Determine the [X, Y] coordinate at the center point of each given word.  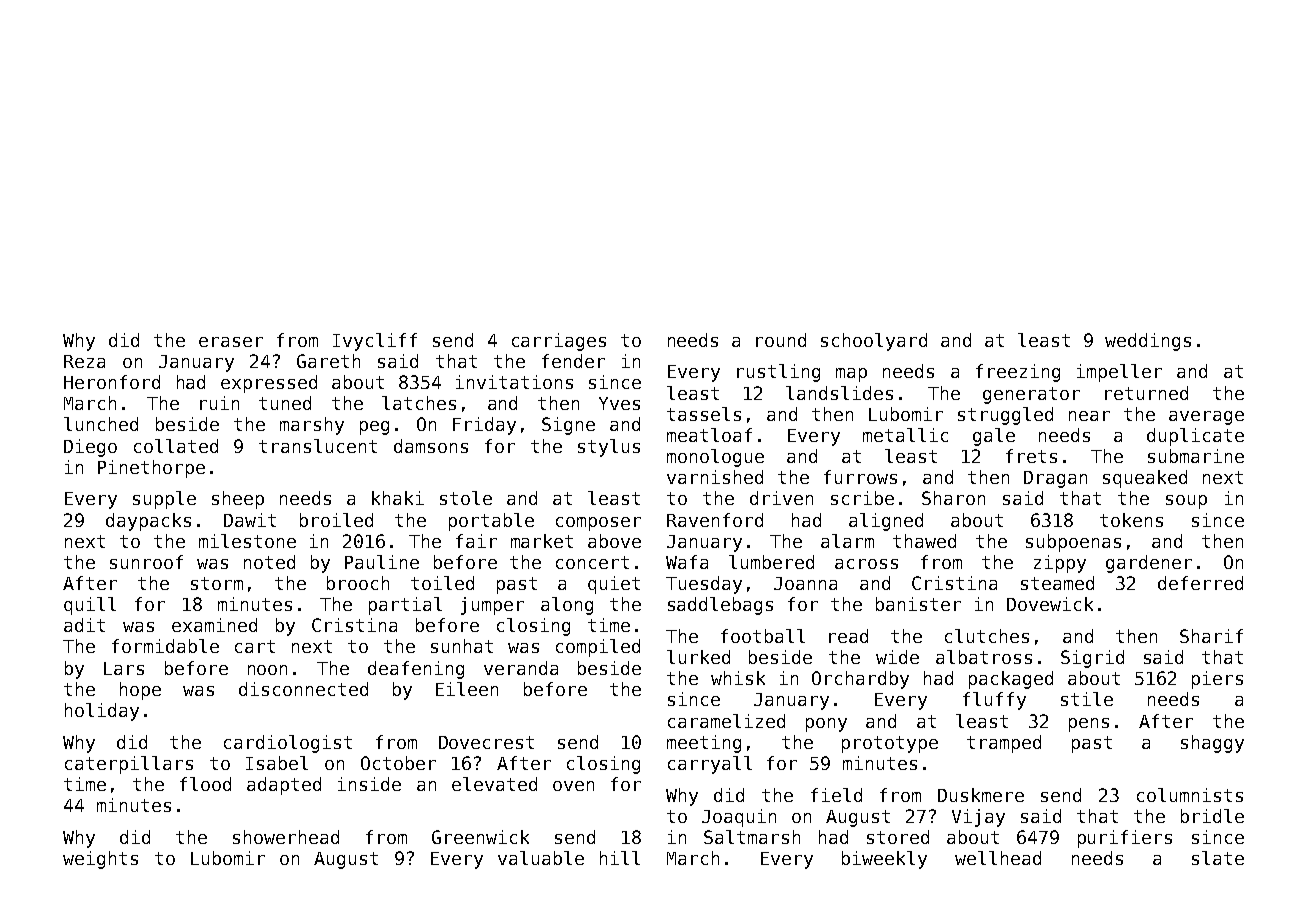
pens [1089, 725]
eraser [231, 342]
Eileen [467, 689]
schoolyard [874, 342]
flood [205, 784]
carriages [559, 342]
